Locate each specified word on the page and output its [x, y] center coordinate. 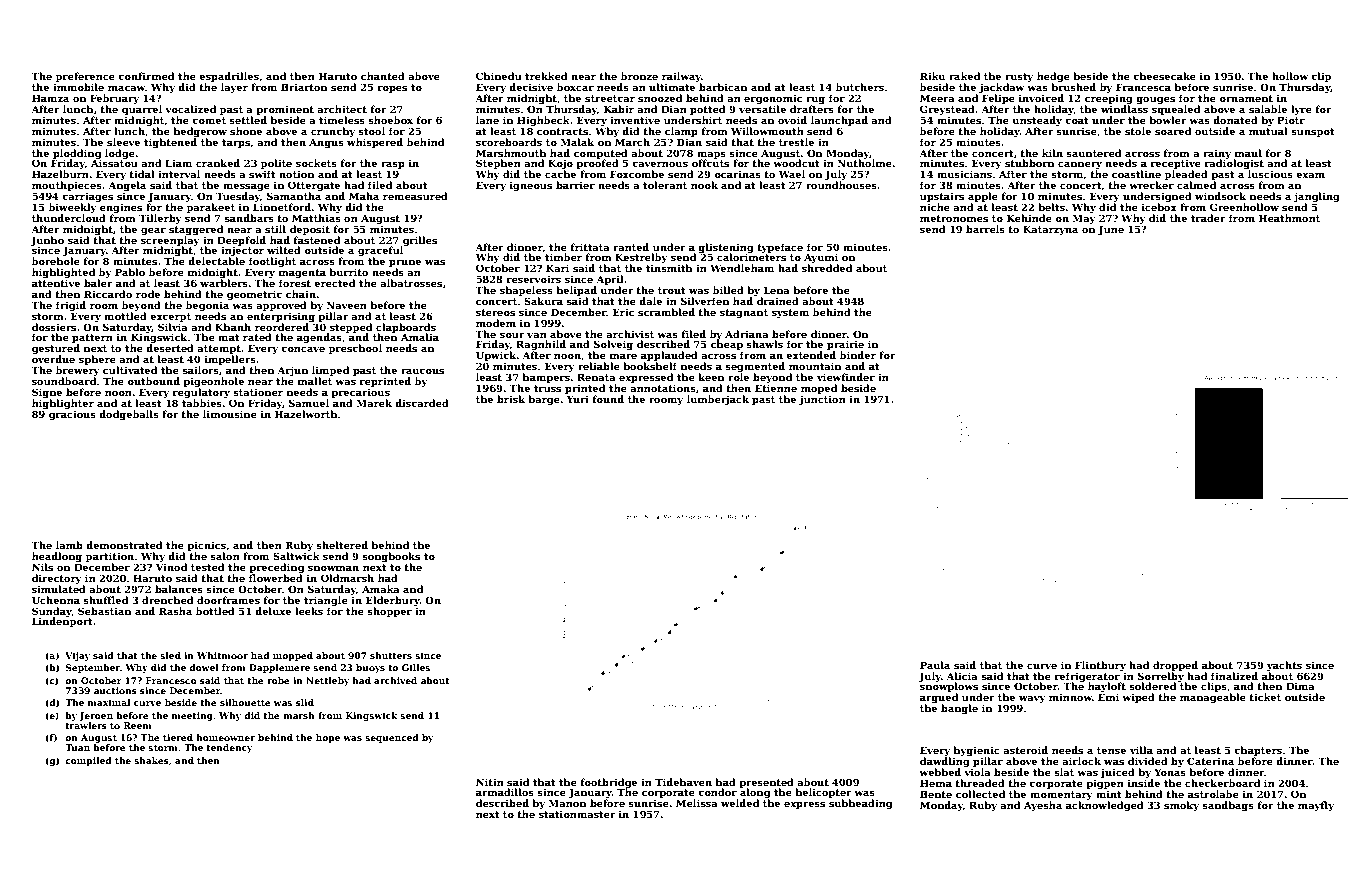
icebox [1159, 207]
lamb [69, 545]
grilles [420, 241]
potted [707, 110]
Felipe [998, 99]
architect [342, 109]
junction [822, 400]
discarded [422, 403]
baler [98, 283]
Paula [935, 665]
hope [328, 738]
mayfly [1316, 806]
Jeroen [96, 716]
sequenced [392, 738]
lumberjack [718, 400]
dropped [1175, 666]
